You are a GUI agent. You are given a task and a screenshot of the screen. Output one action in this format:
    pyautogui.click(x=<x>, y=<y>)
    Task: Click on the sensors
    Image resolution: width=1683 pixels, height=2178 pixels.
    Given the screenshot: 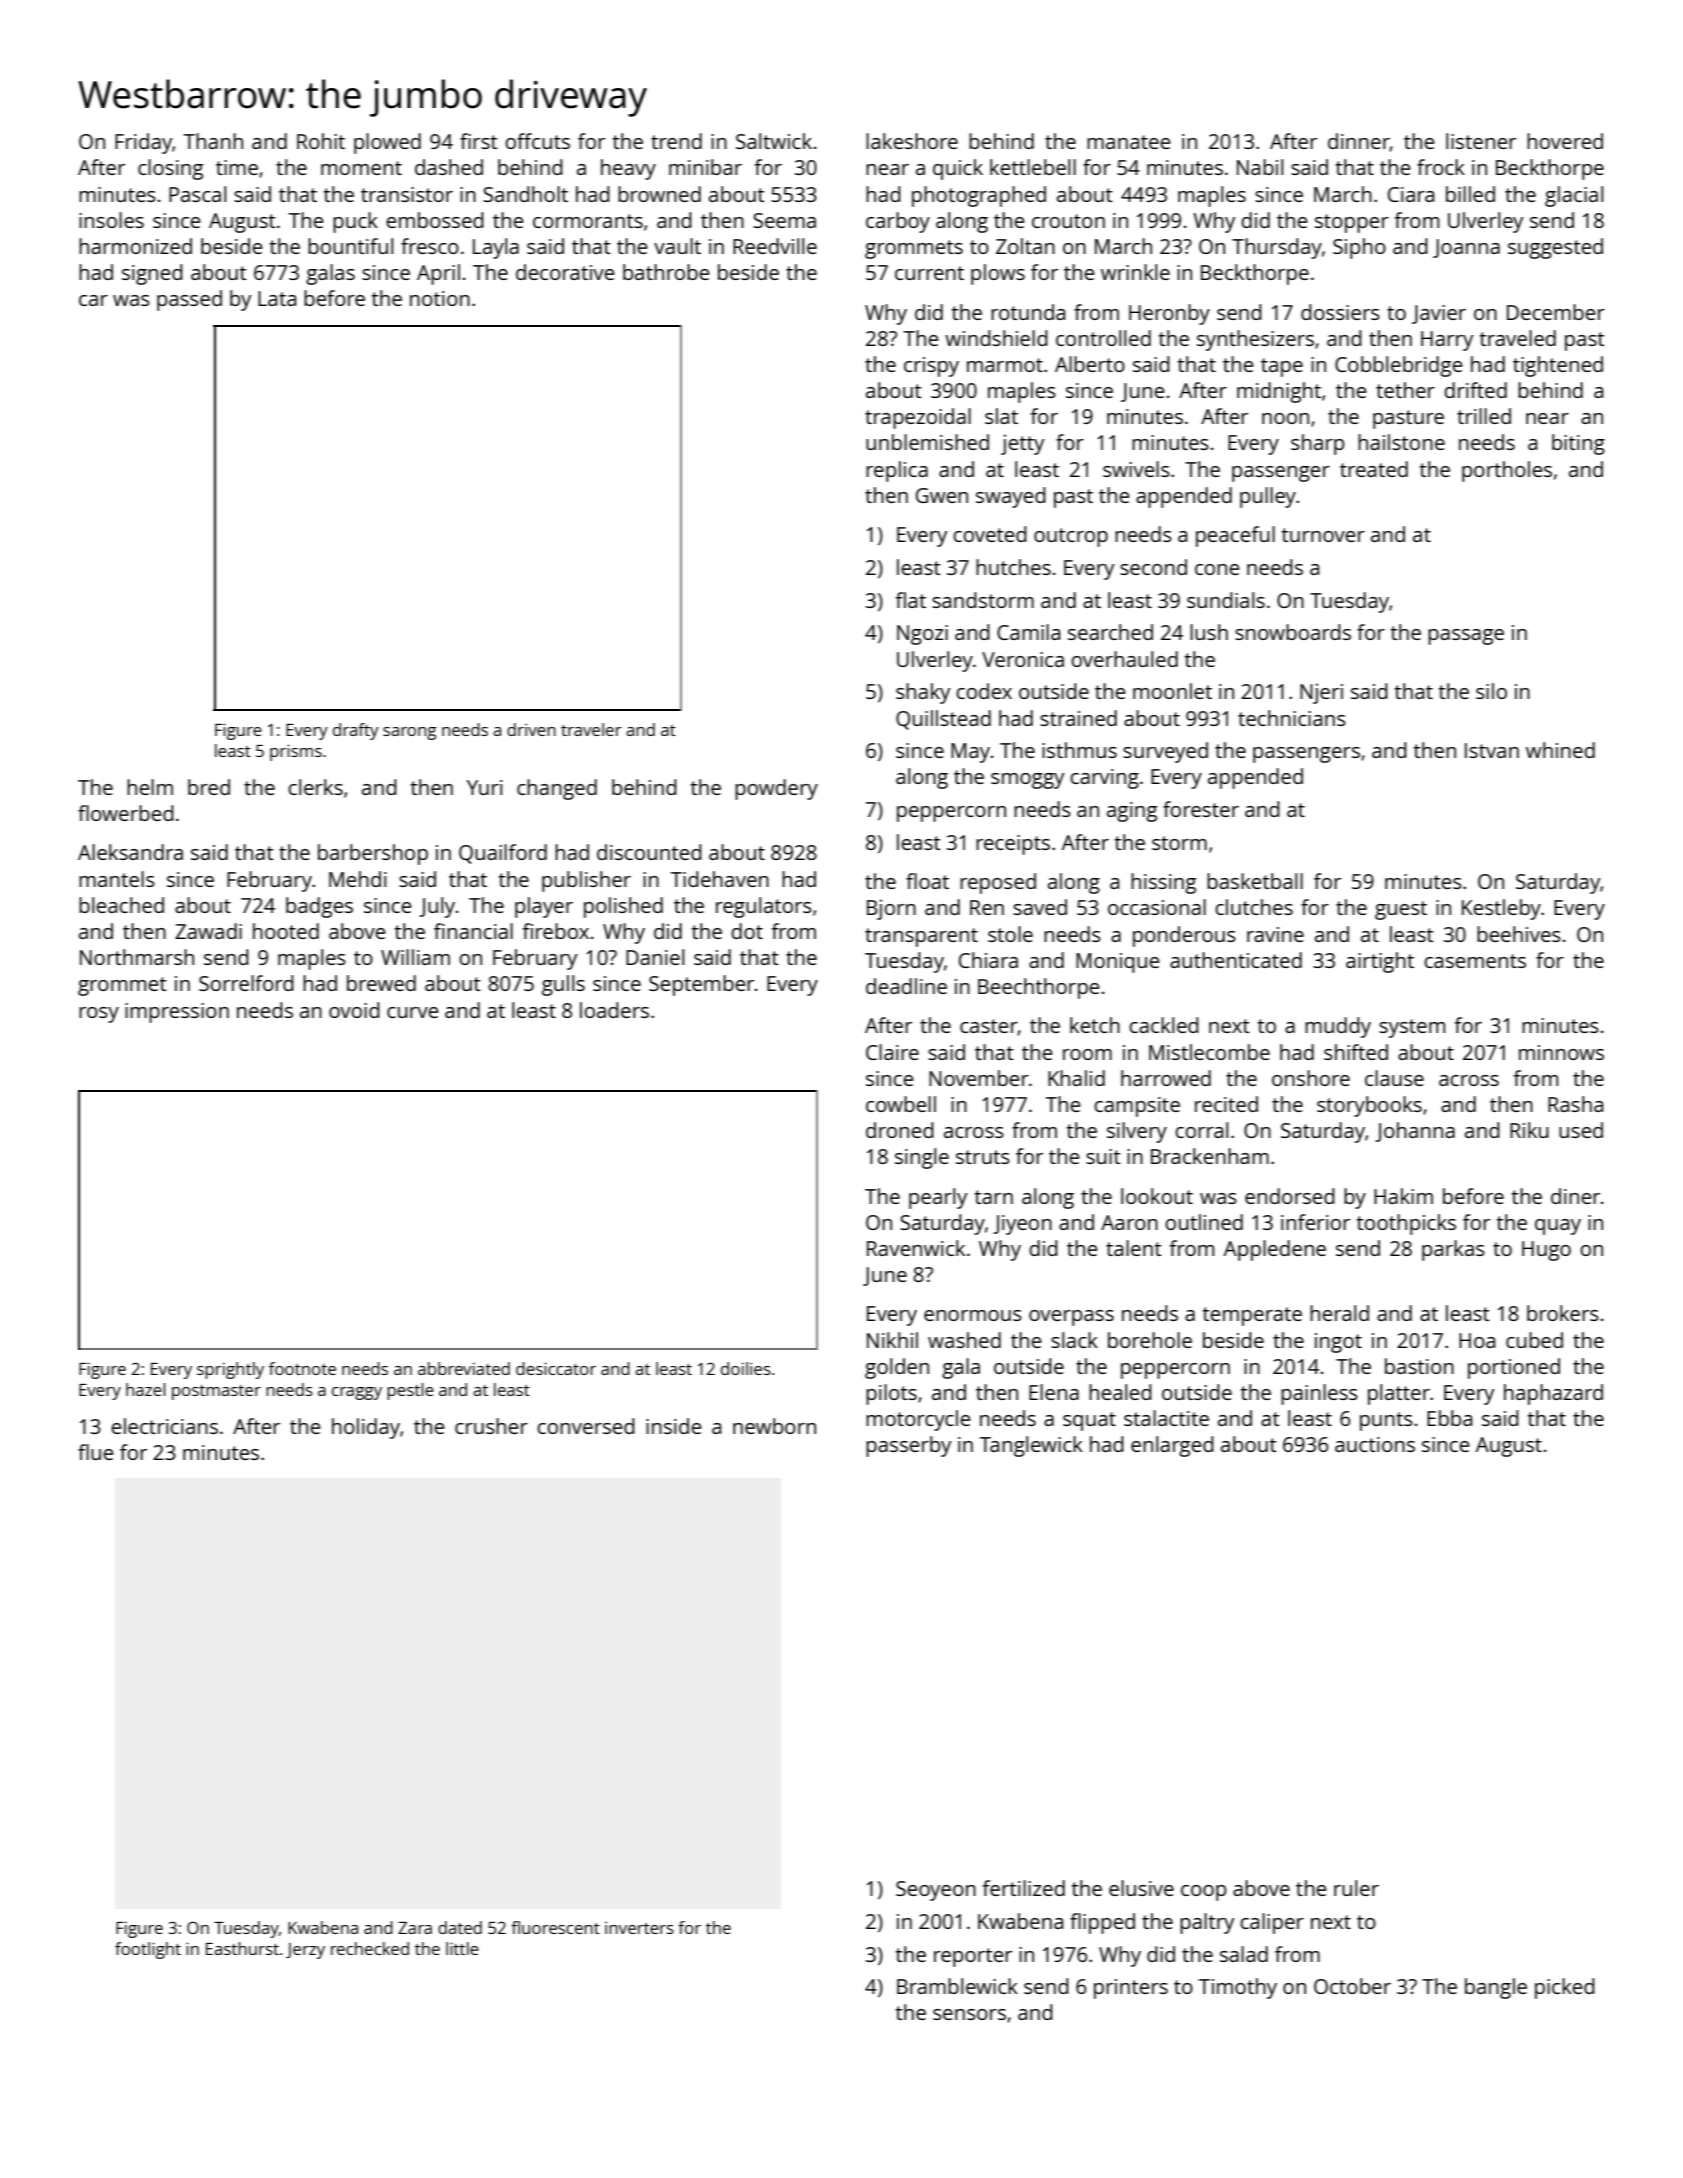 What is the action you would take?
    pyautogui.click(x=969, y=2014)
